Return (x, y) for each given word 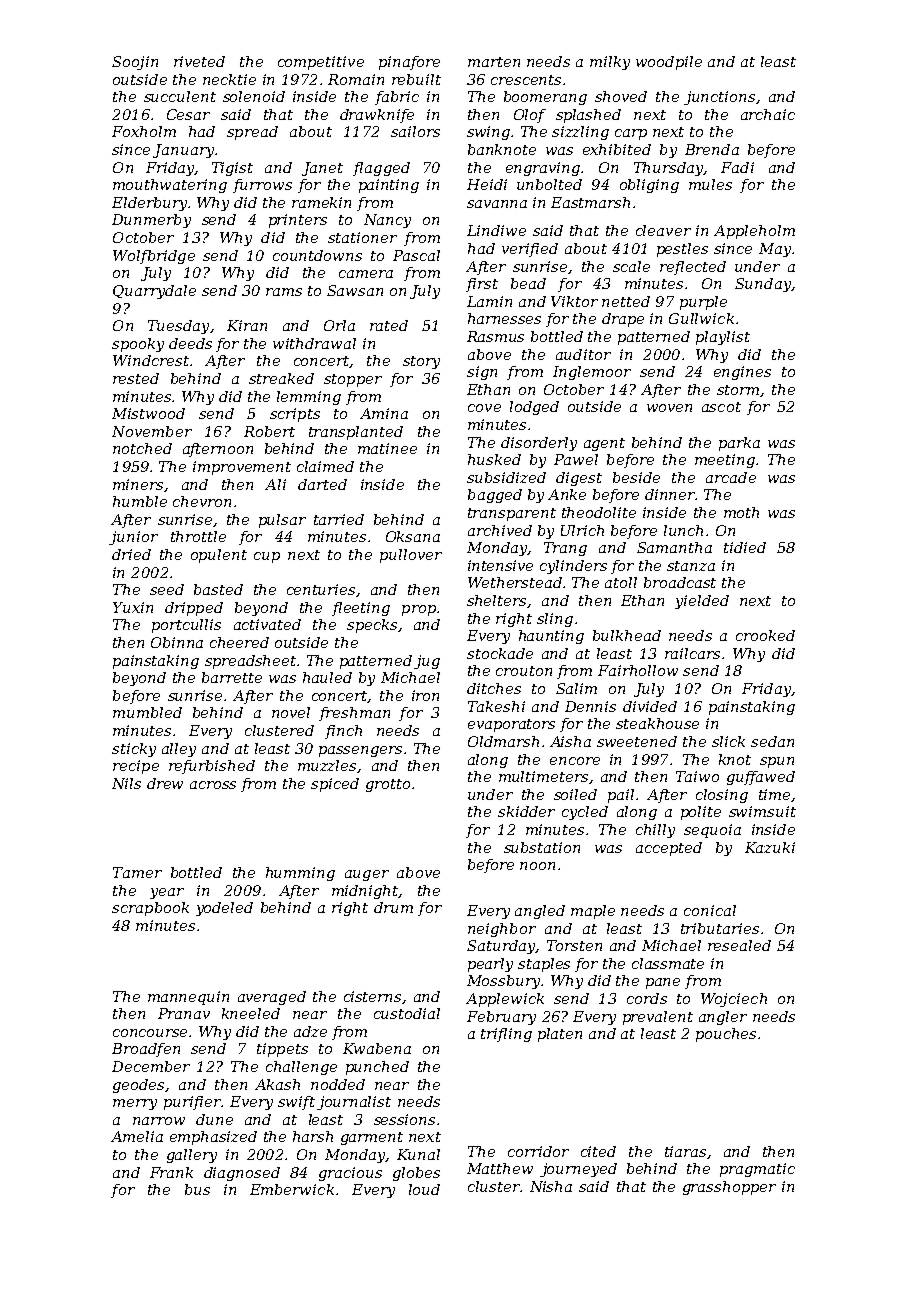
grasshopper (729, 1188)
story (421, 362)
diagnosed (242, 1174)
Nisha (551, 1186)
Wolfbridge (154, 257)
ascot (721, 407)
